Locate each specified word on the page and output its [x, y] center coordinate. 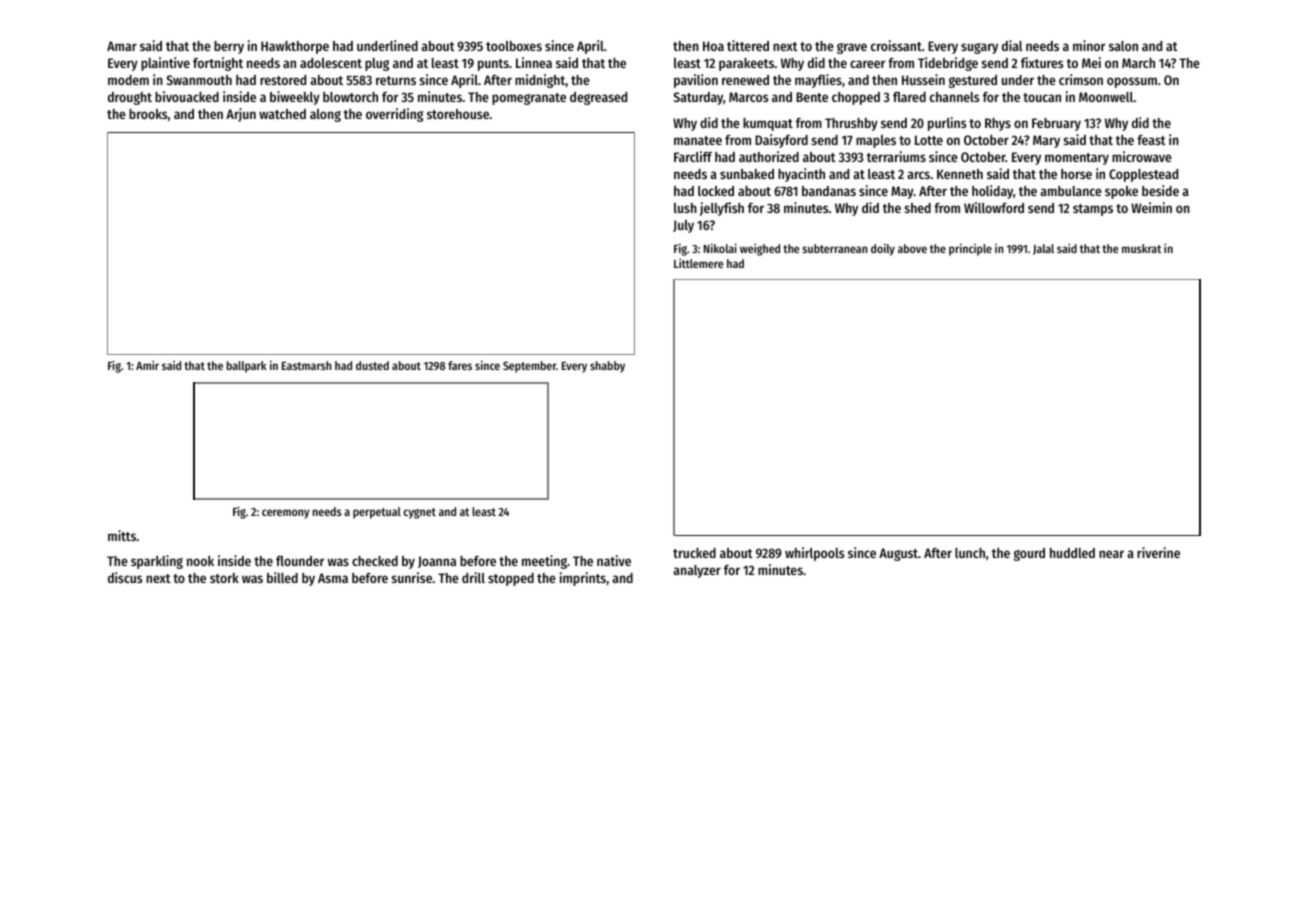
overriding [394, 115]
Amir [147, 365]
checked [375, 561]
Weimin [1151, 207]
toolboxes [514, 46]
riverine [1158, 552]
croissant [896, 45]
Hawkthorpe [295, 47]
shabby [607, 367]
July [683, 226]
